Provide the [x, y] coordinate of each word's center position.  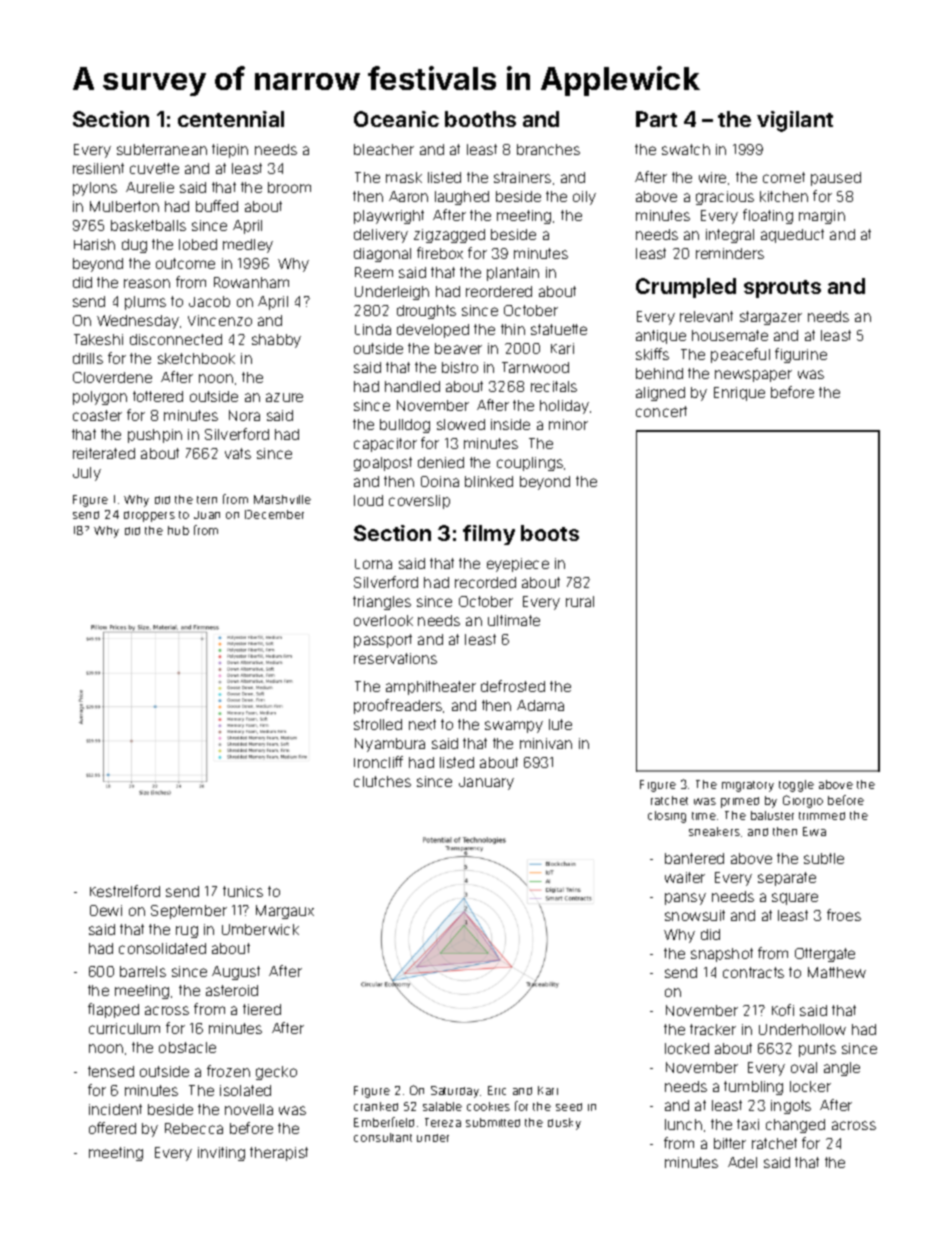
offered [112, 1128]
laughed [462, 198]
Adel [742, 1162]
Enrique [739, 394]
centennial [231, 119]
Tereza [443, 1122]
